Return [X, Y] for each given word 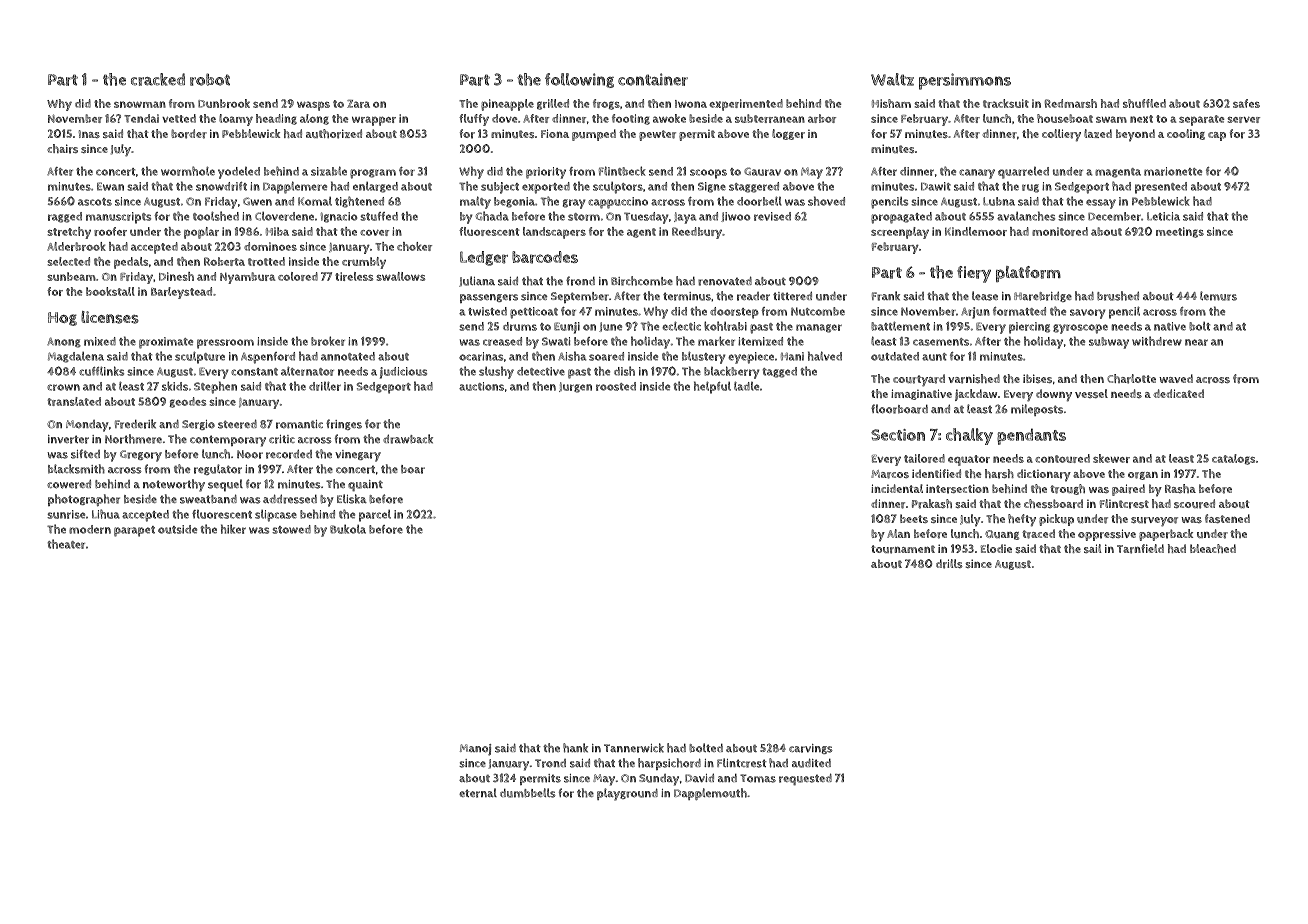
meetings [1180, 232]
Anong [64, 342]
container [653, 79]
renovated [725, 281]
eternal [478, 793]
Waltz [892, 79]
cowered [69, 484]
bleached [1213, 548]
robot [210, 79]
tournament [903, 549]
